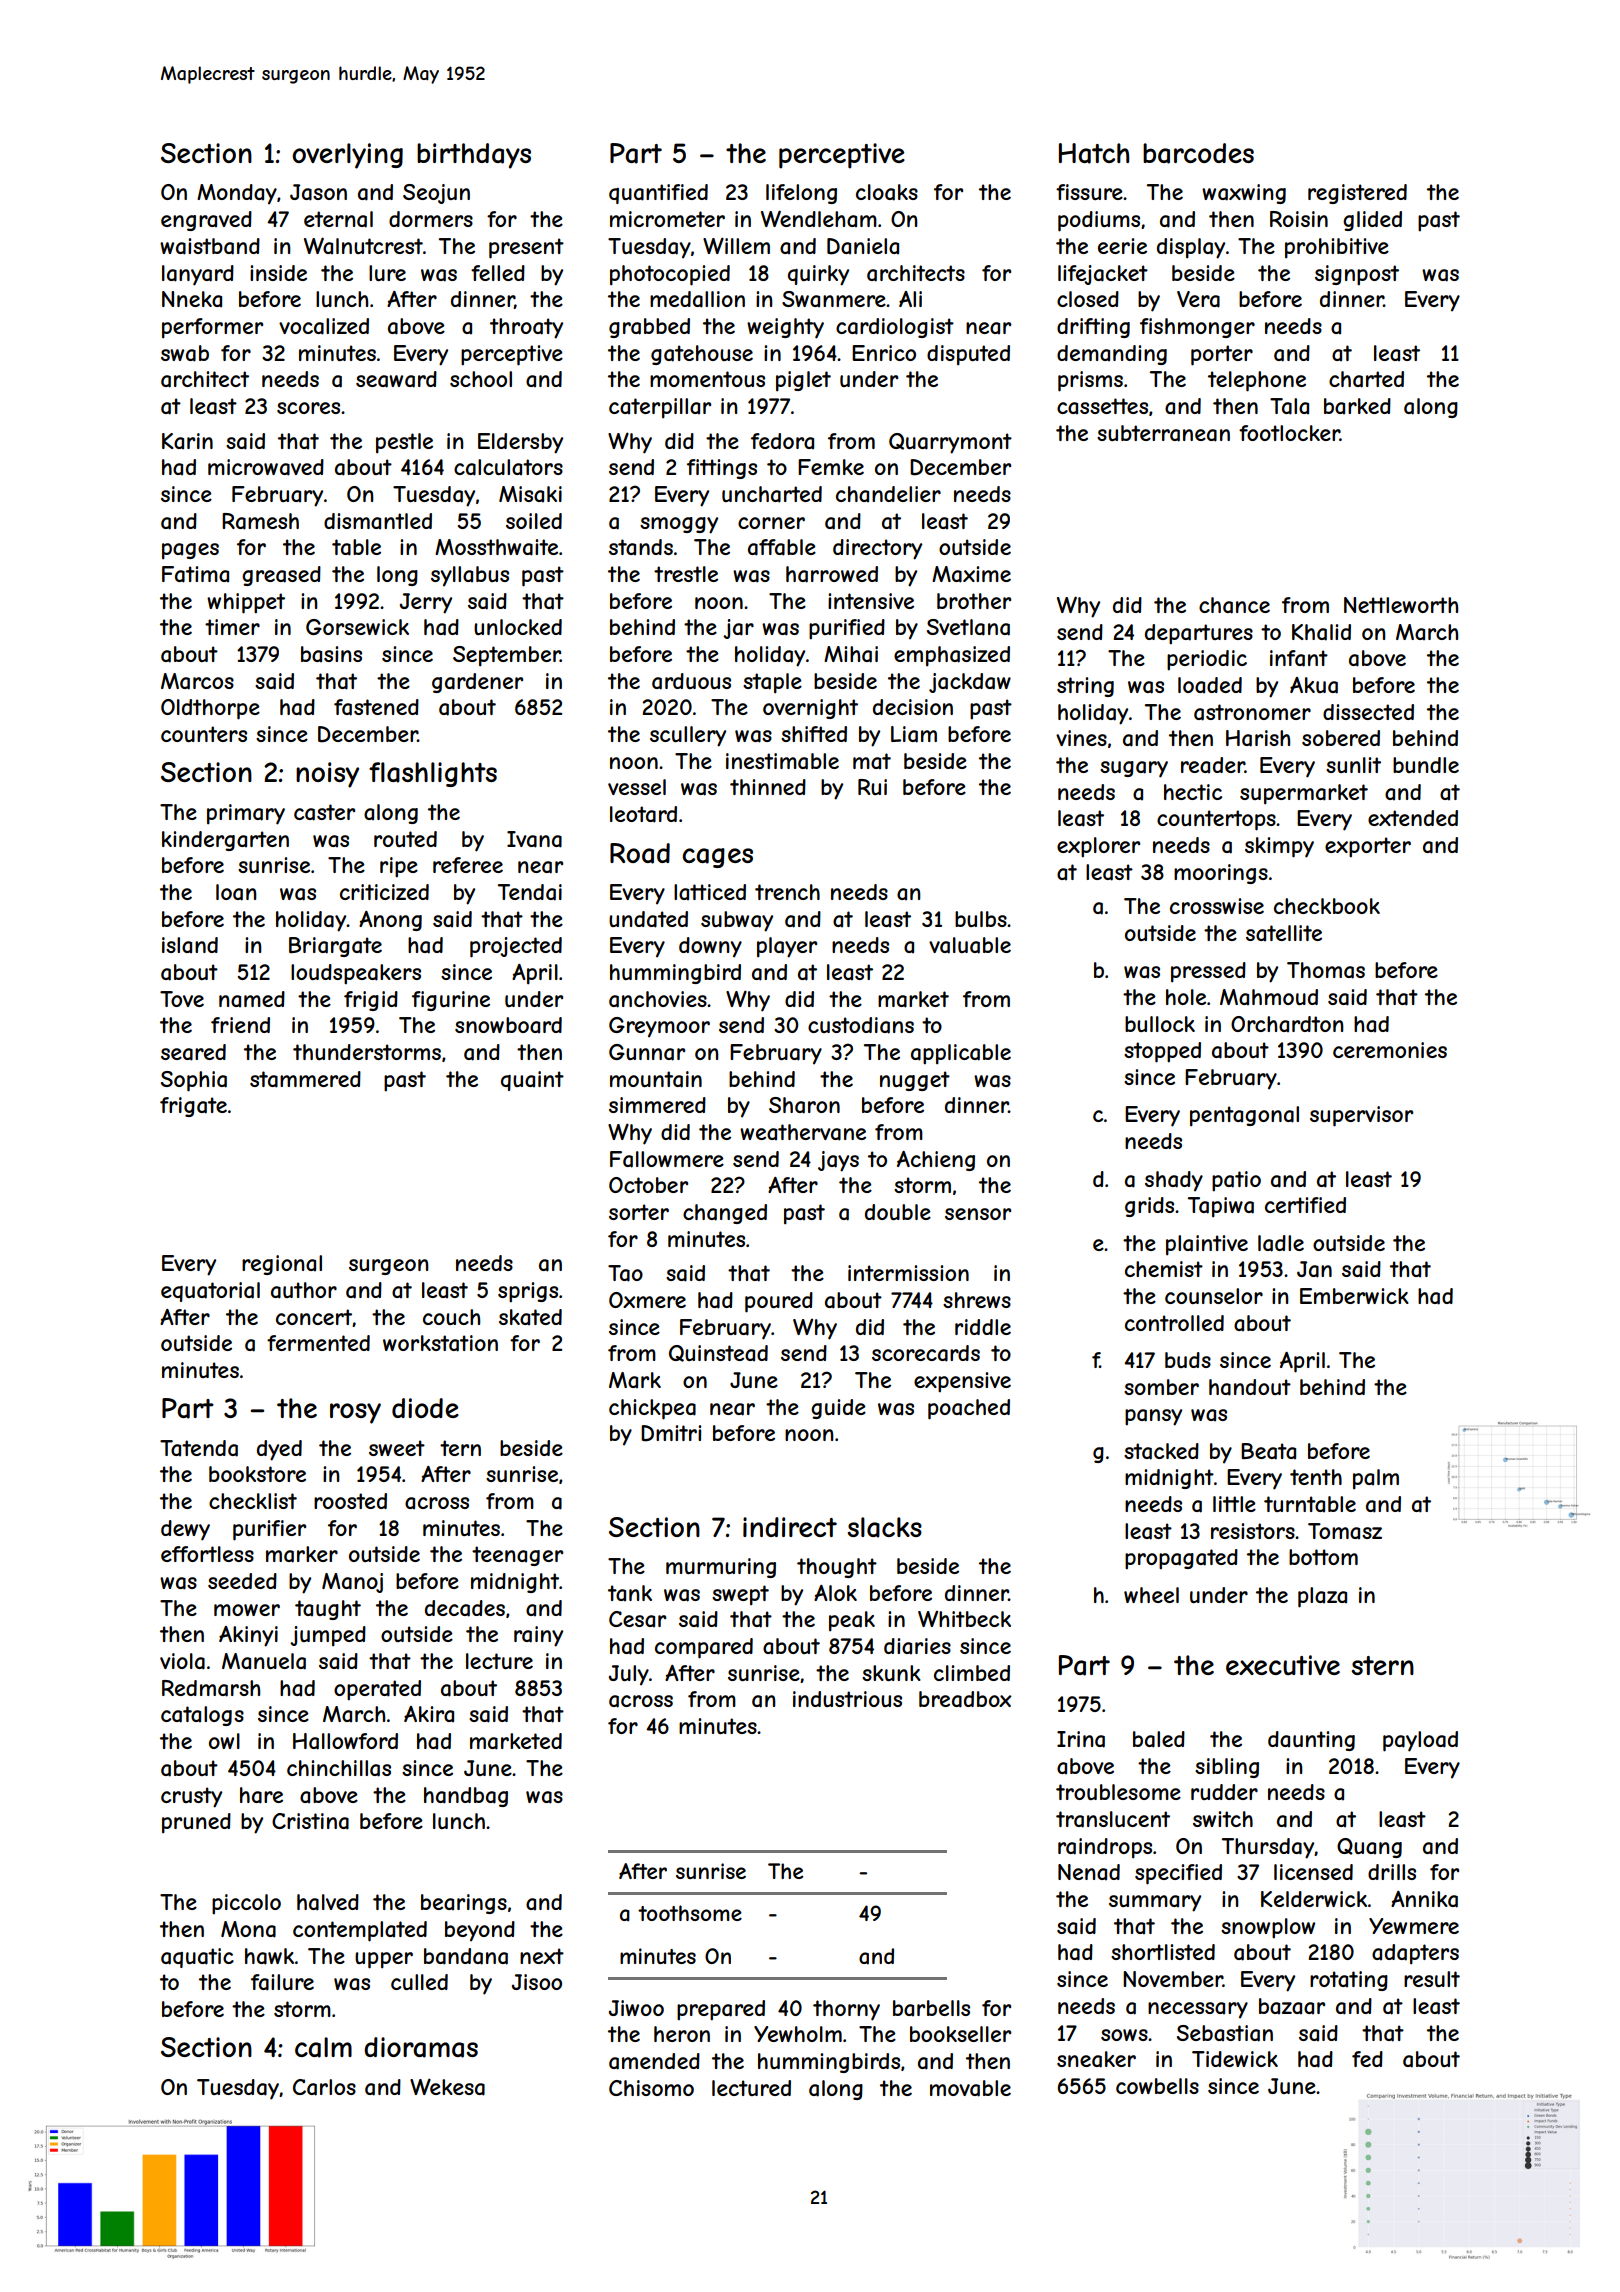 The width and height of the screenshot is (1620, 2292). Describe the element at coordinates (260, 521) in the screenshot. I see `Ramesh` at that location.
